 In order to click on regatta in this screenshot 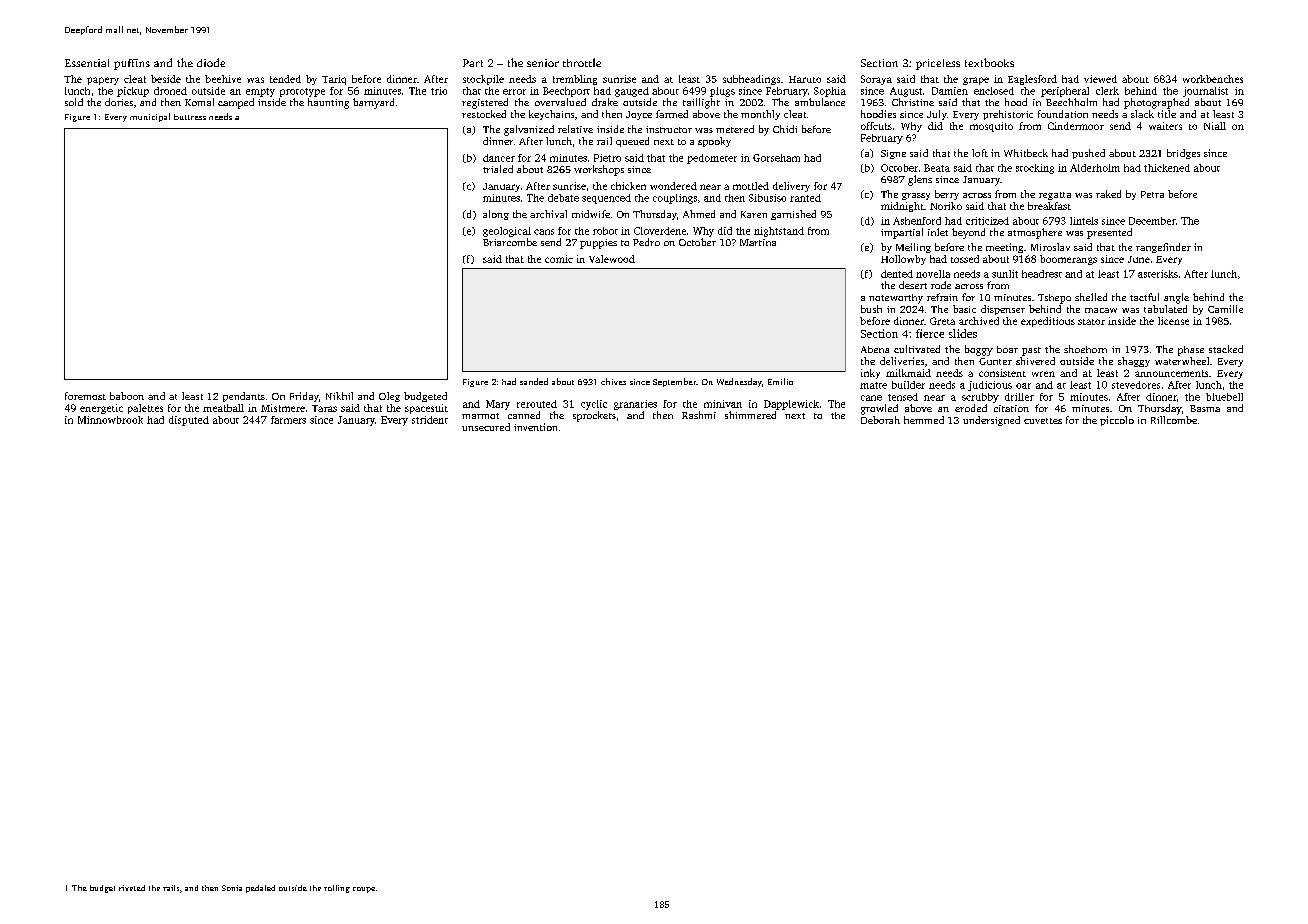, I will do `click(1055, 196)`.
